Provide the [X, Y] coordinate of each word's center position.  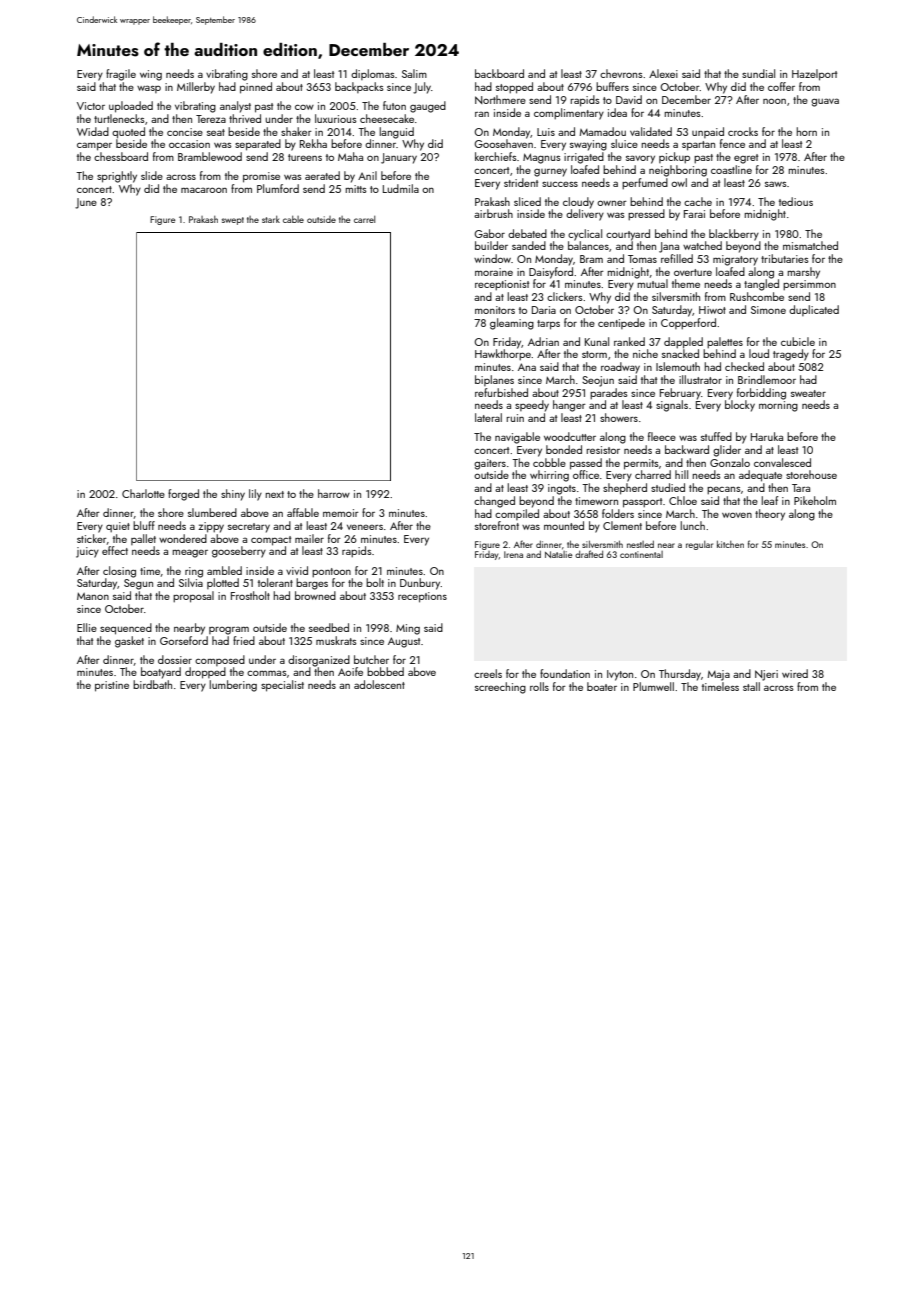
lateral [488, 417]
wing [151, 75]
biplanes [494, 380]
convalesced [782, 462]
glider [727, 451]
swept [233, 221]
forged [183, 495]
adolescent [379, 684]
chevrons [621, 73]
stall [751, 686]
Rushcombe [757, 296]
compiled [517, 514]
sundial [758, 73]
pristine [112, 686]
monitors [495, 310]
